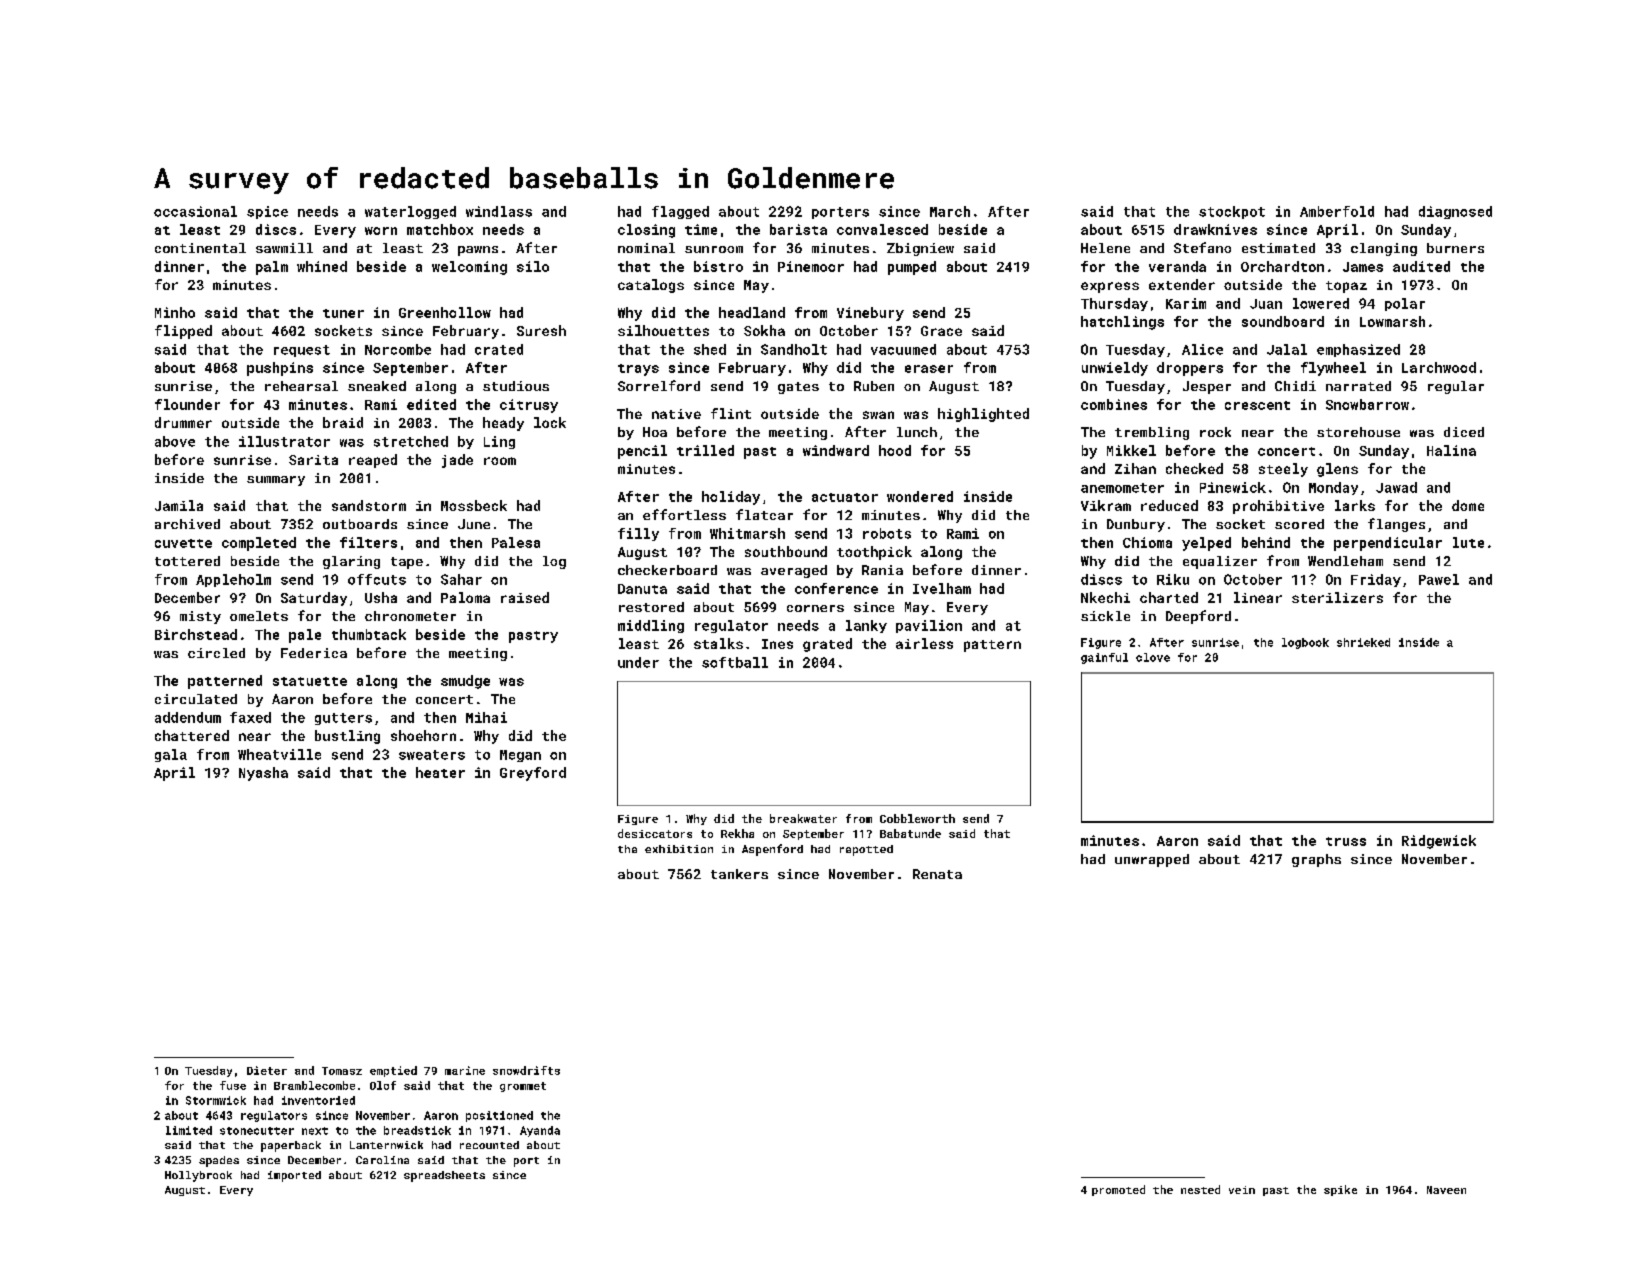 This screenshot has width=1648, height=1274. What do you see at coordinates (410, 212) in the screenshot?
I see `waterlogged` at bounding box center [410, 212].
